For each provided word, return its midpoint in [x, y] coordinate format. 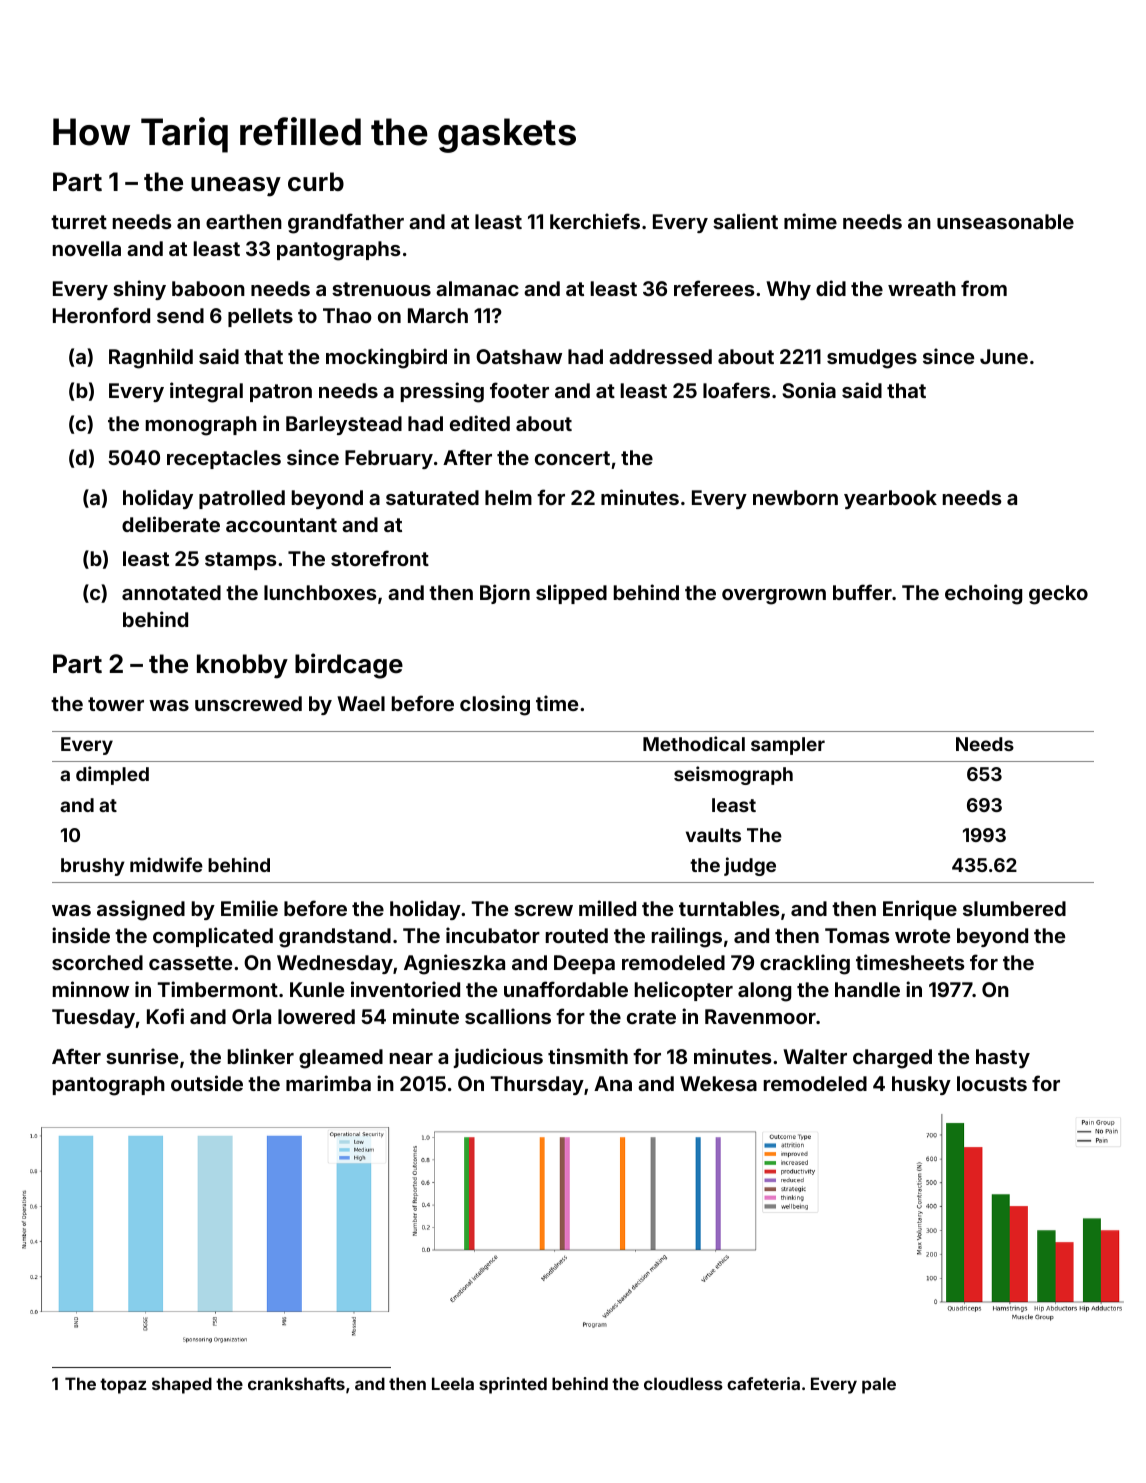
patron [281, 393]
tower [116, 704]
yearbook [890, 499]
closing [495, 705]
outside [207, 1083]
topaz [123, 1386]
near [411, 1058]
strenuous [381, 289]
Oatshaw [519, 356]
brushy [93, 867]
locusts [992, 1083]
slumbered [1014, 908]
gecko [1058, 595]
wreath [922, 288]
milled [607, 908]
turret [79, 222]
